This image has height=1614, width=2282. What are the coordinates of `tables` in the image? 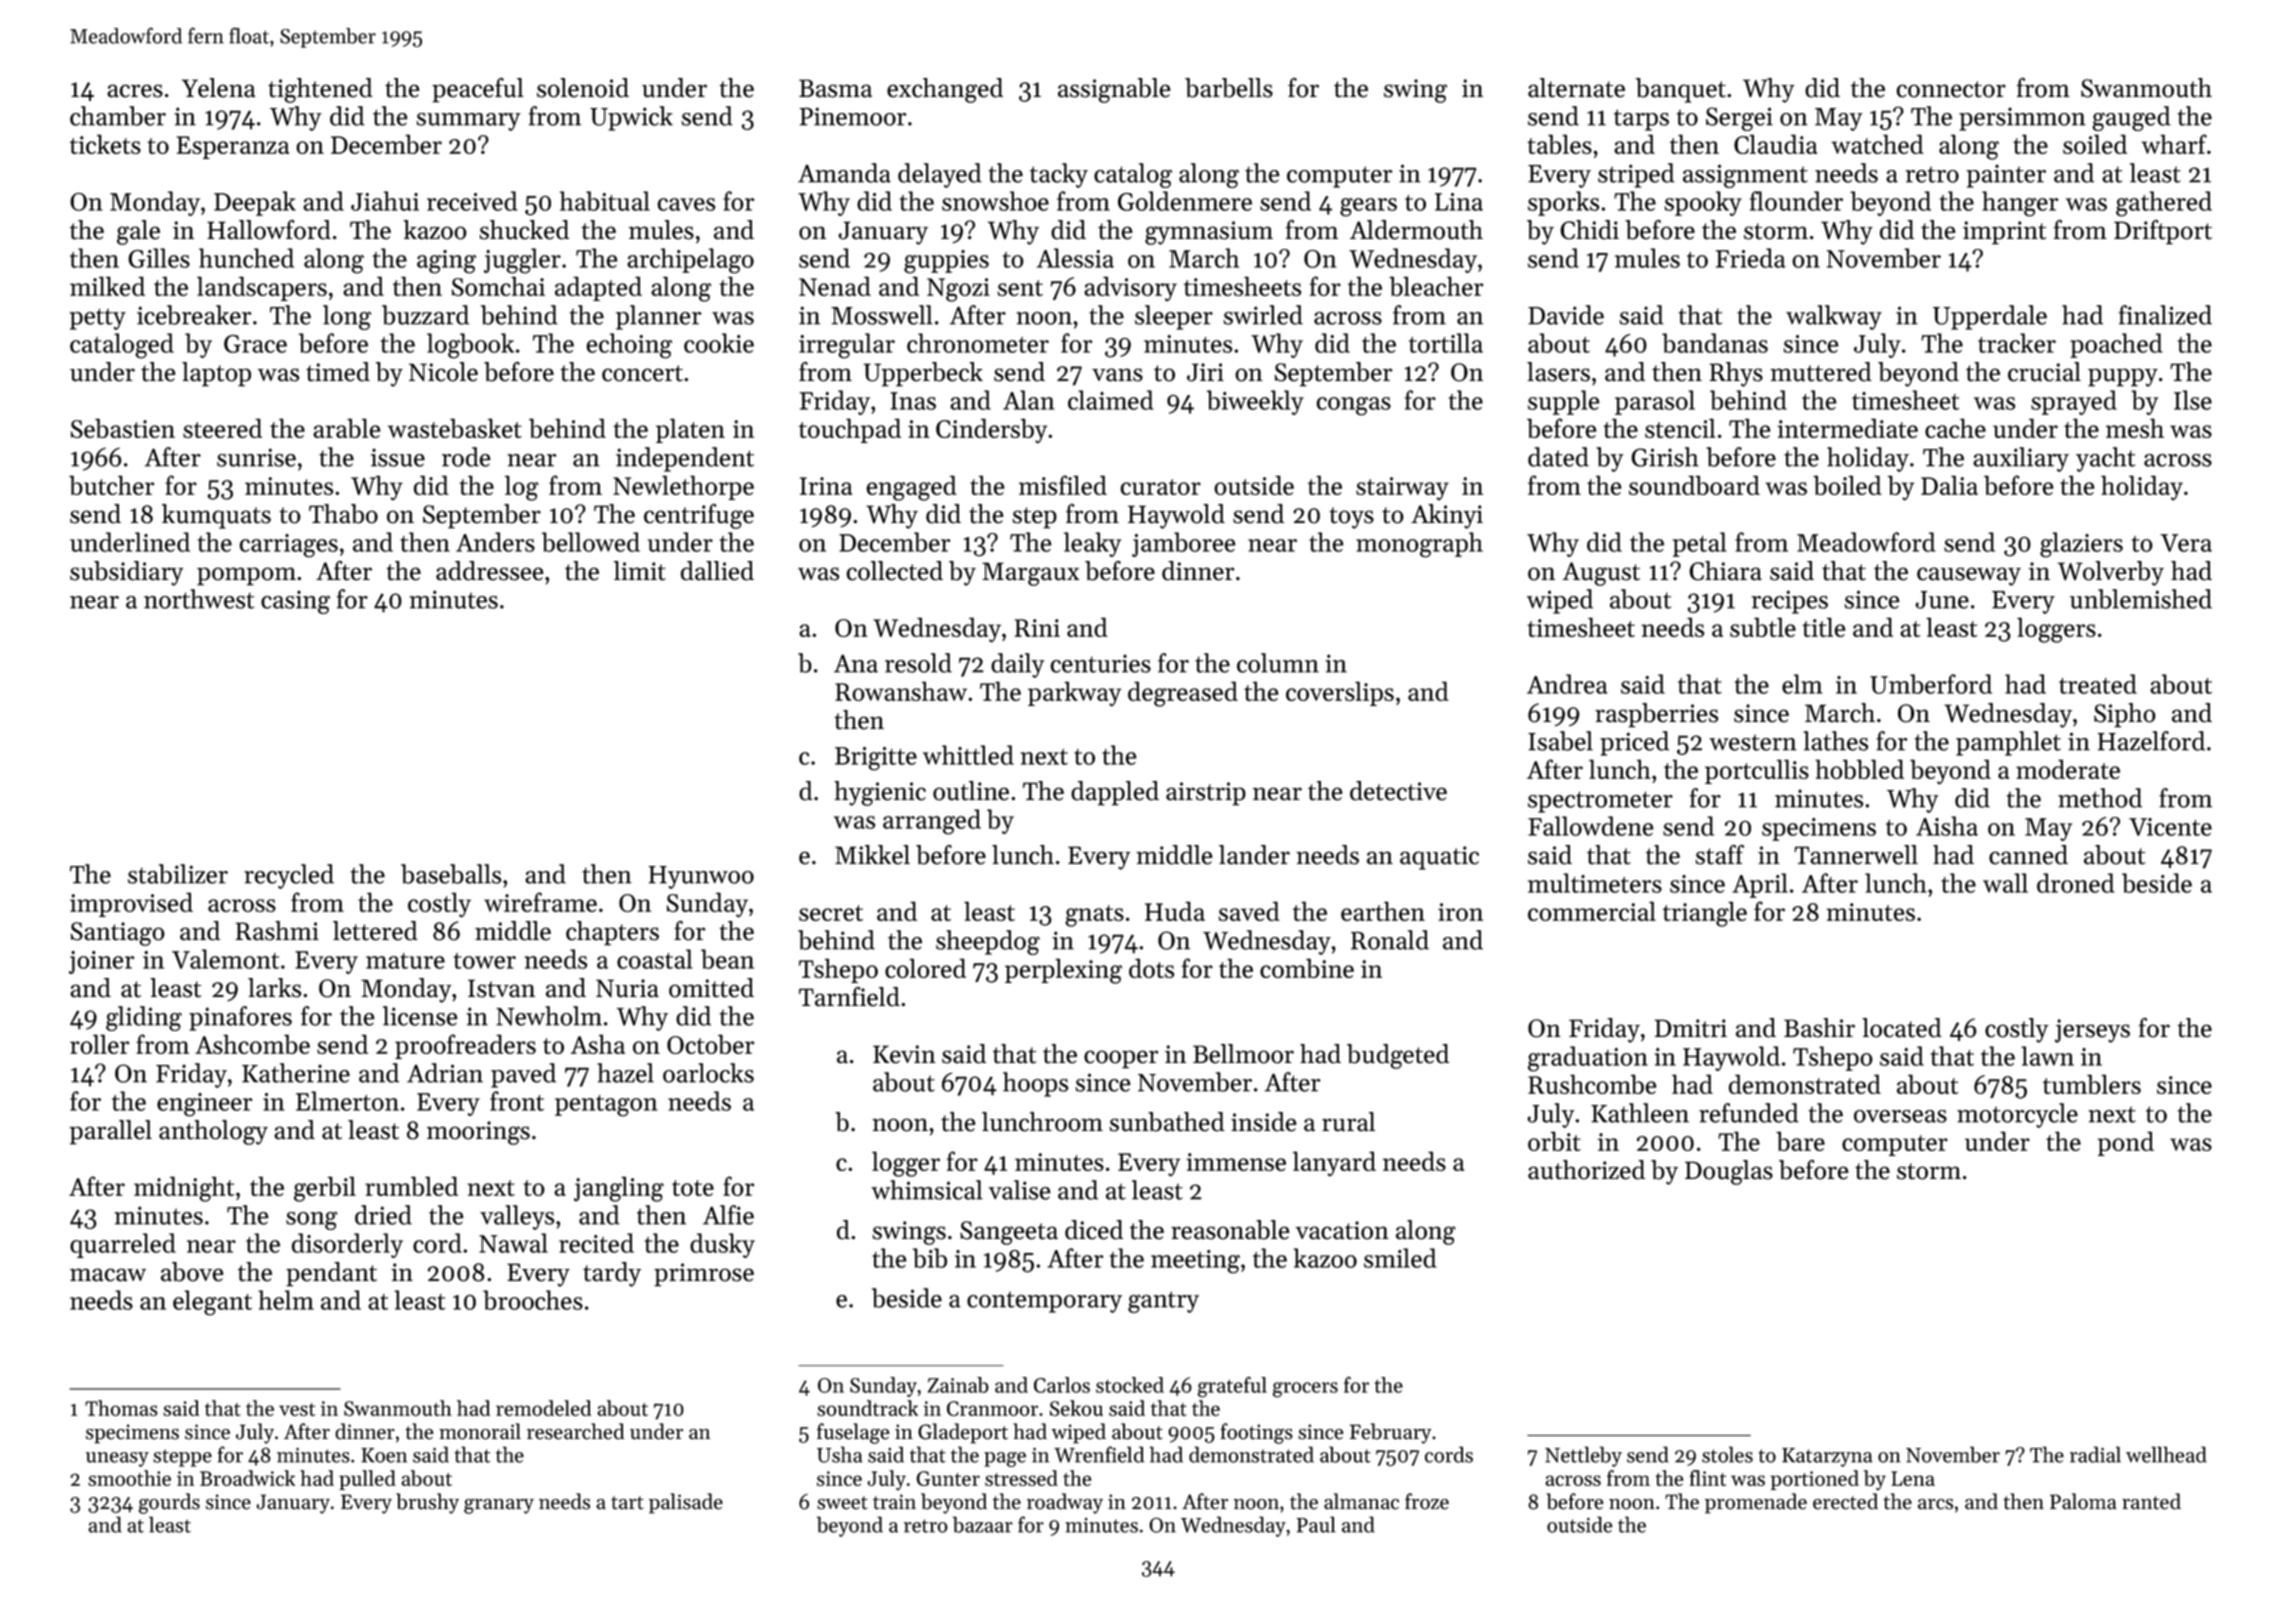 It's located at (1559, 144).
